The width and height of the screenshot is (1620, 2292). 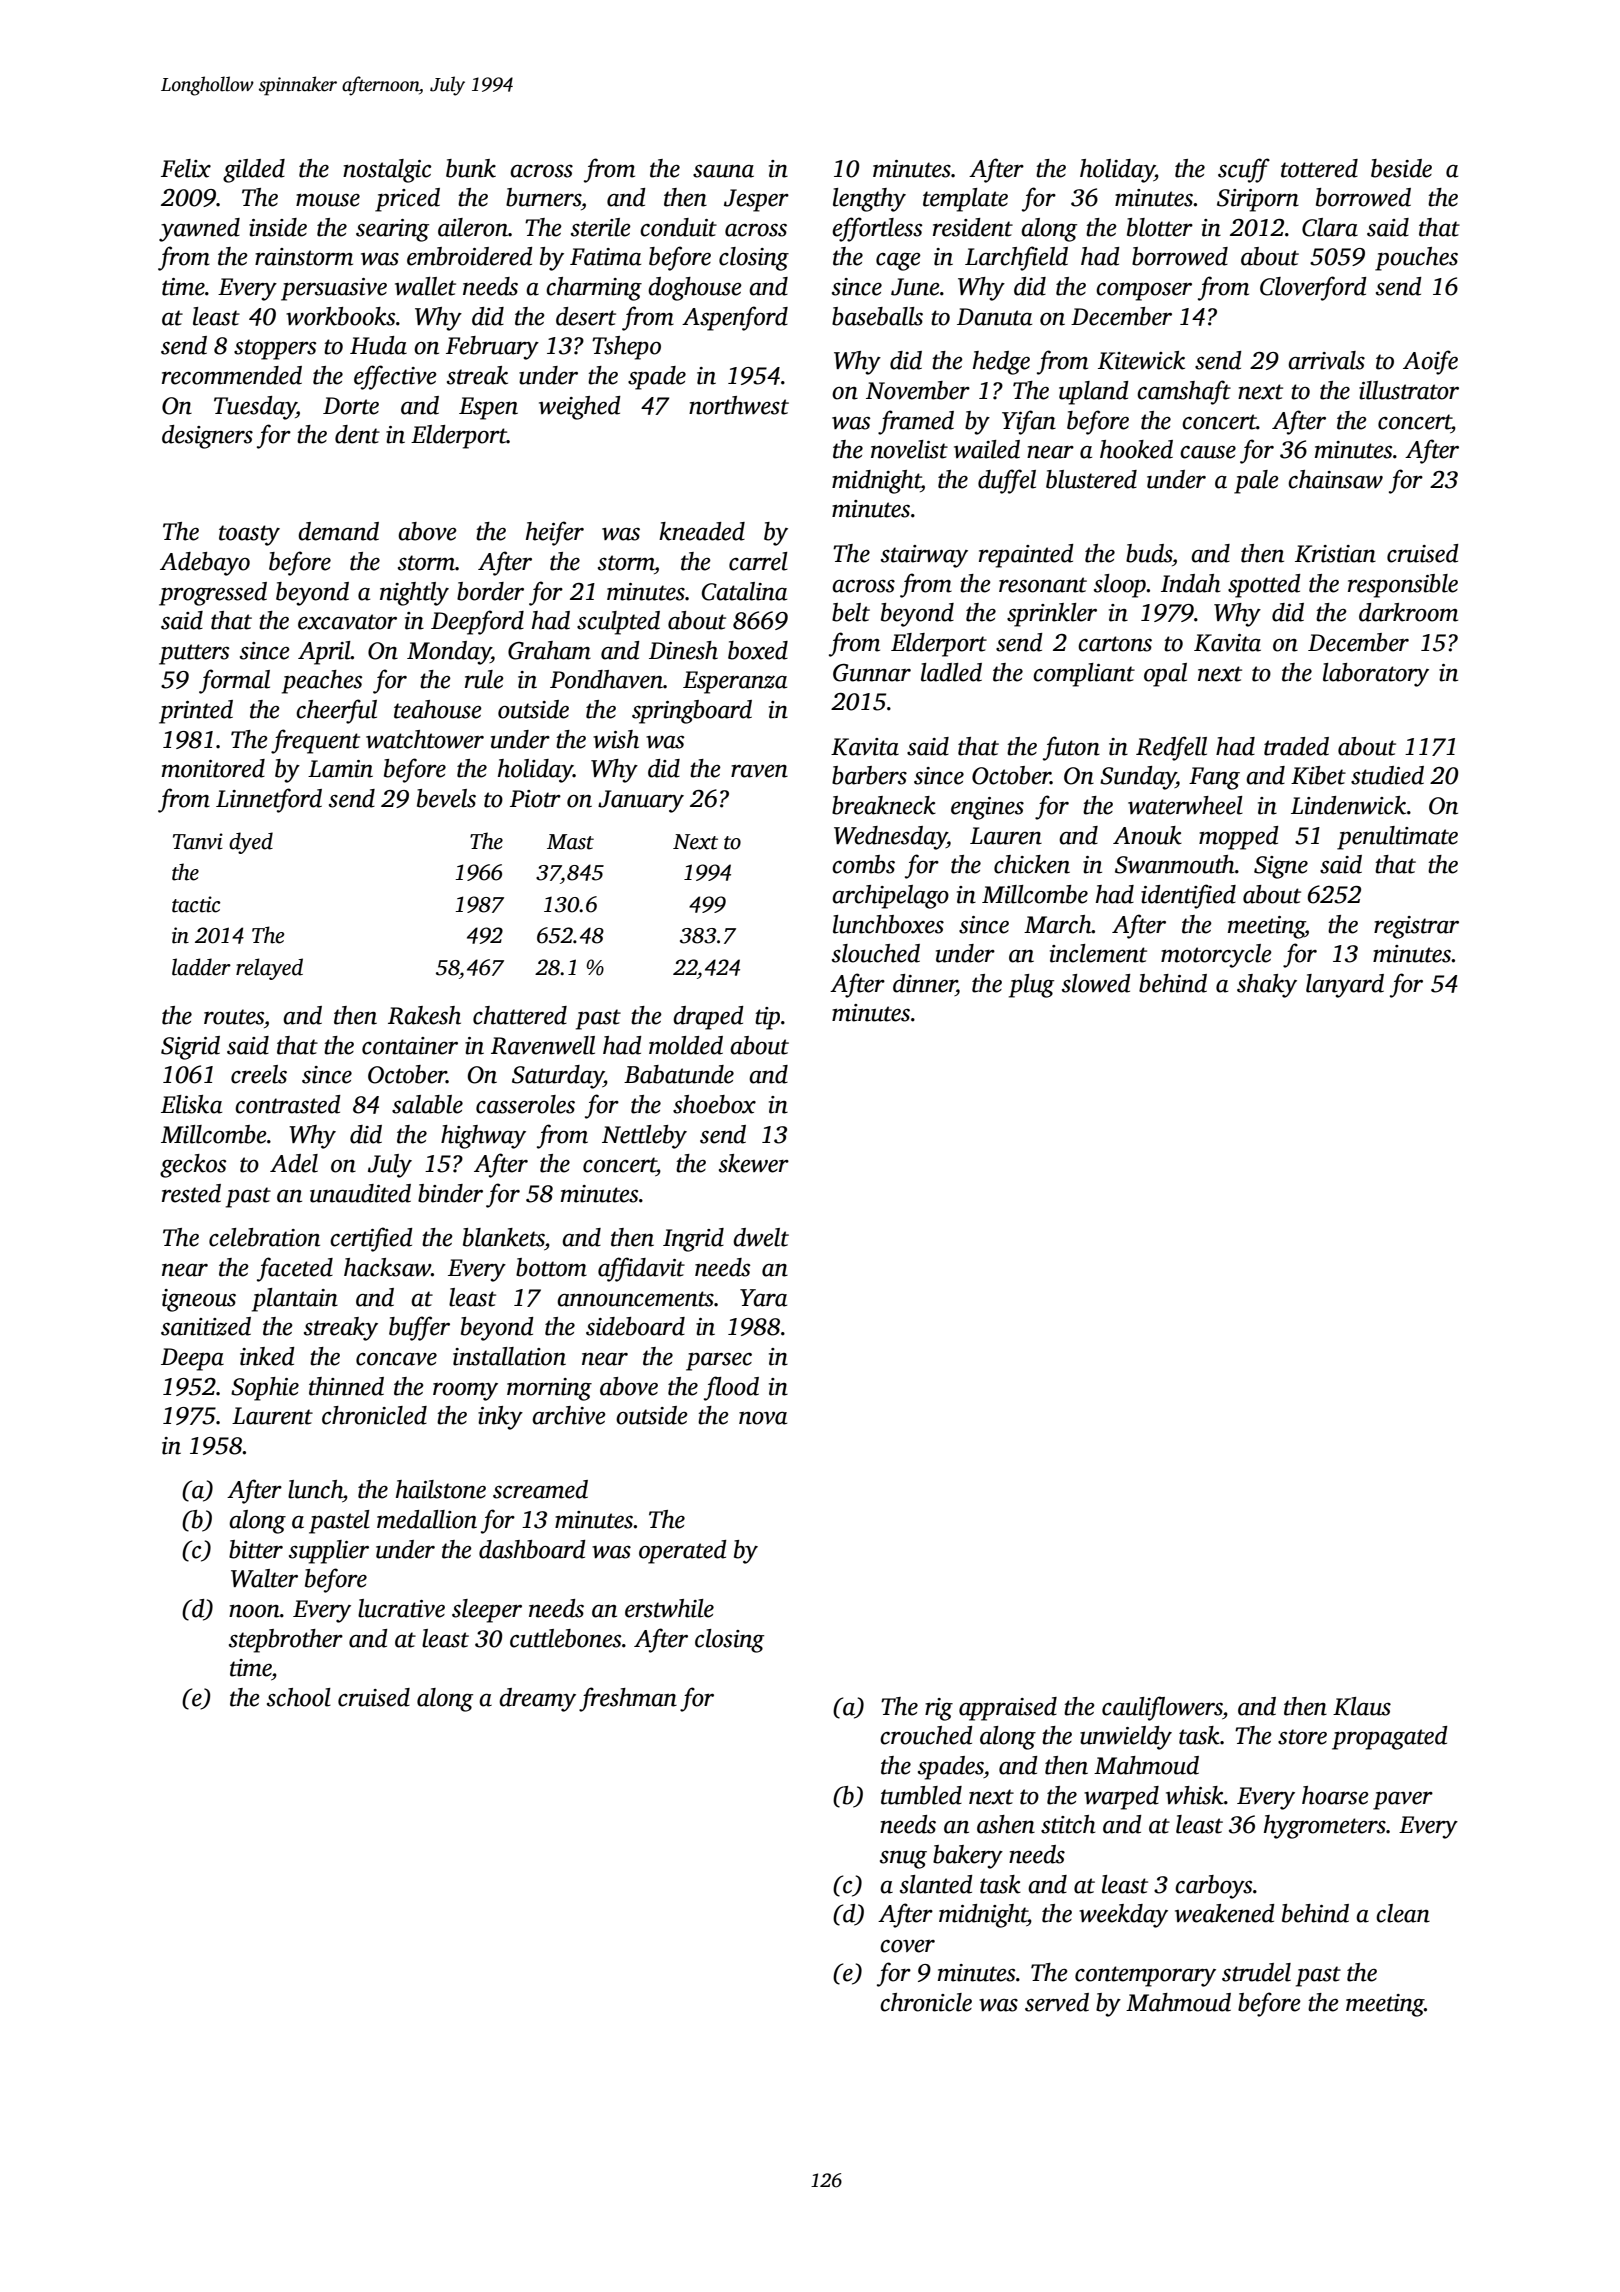 What do you see at coordinates (254, 171) in the screenshot?
I see `gilded` at bounding box center [254, 171].
